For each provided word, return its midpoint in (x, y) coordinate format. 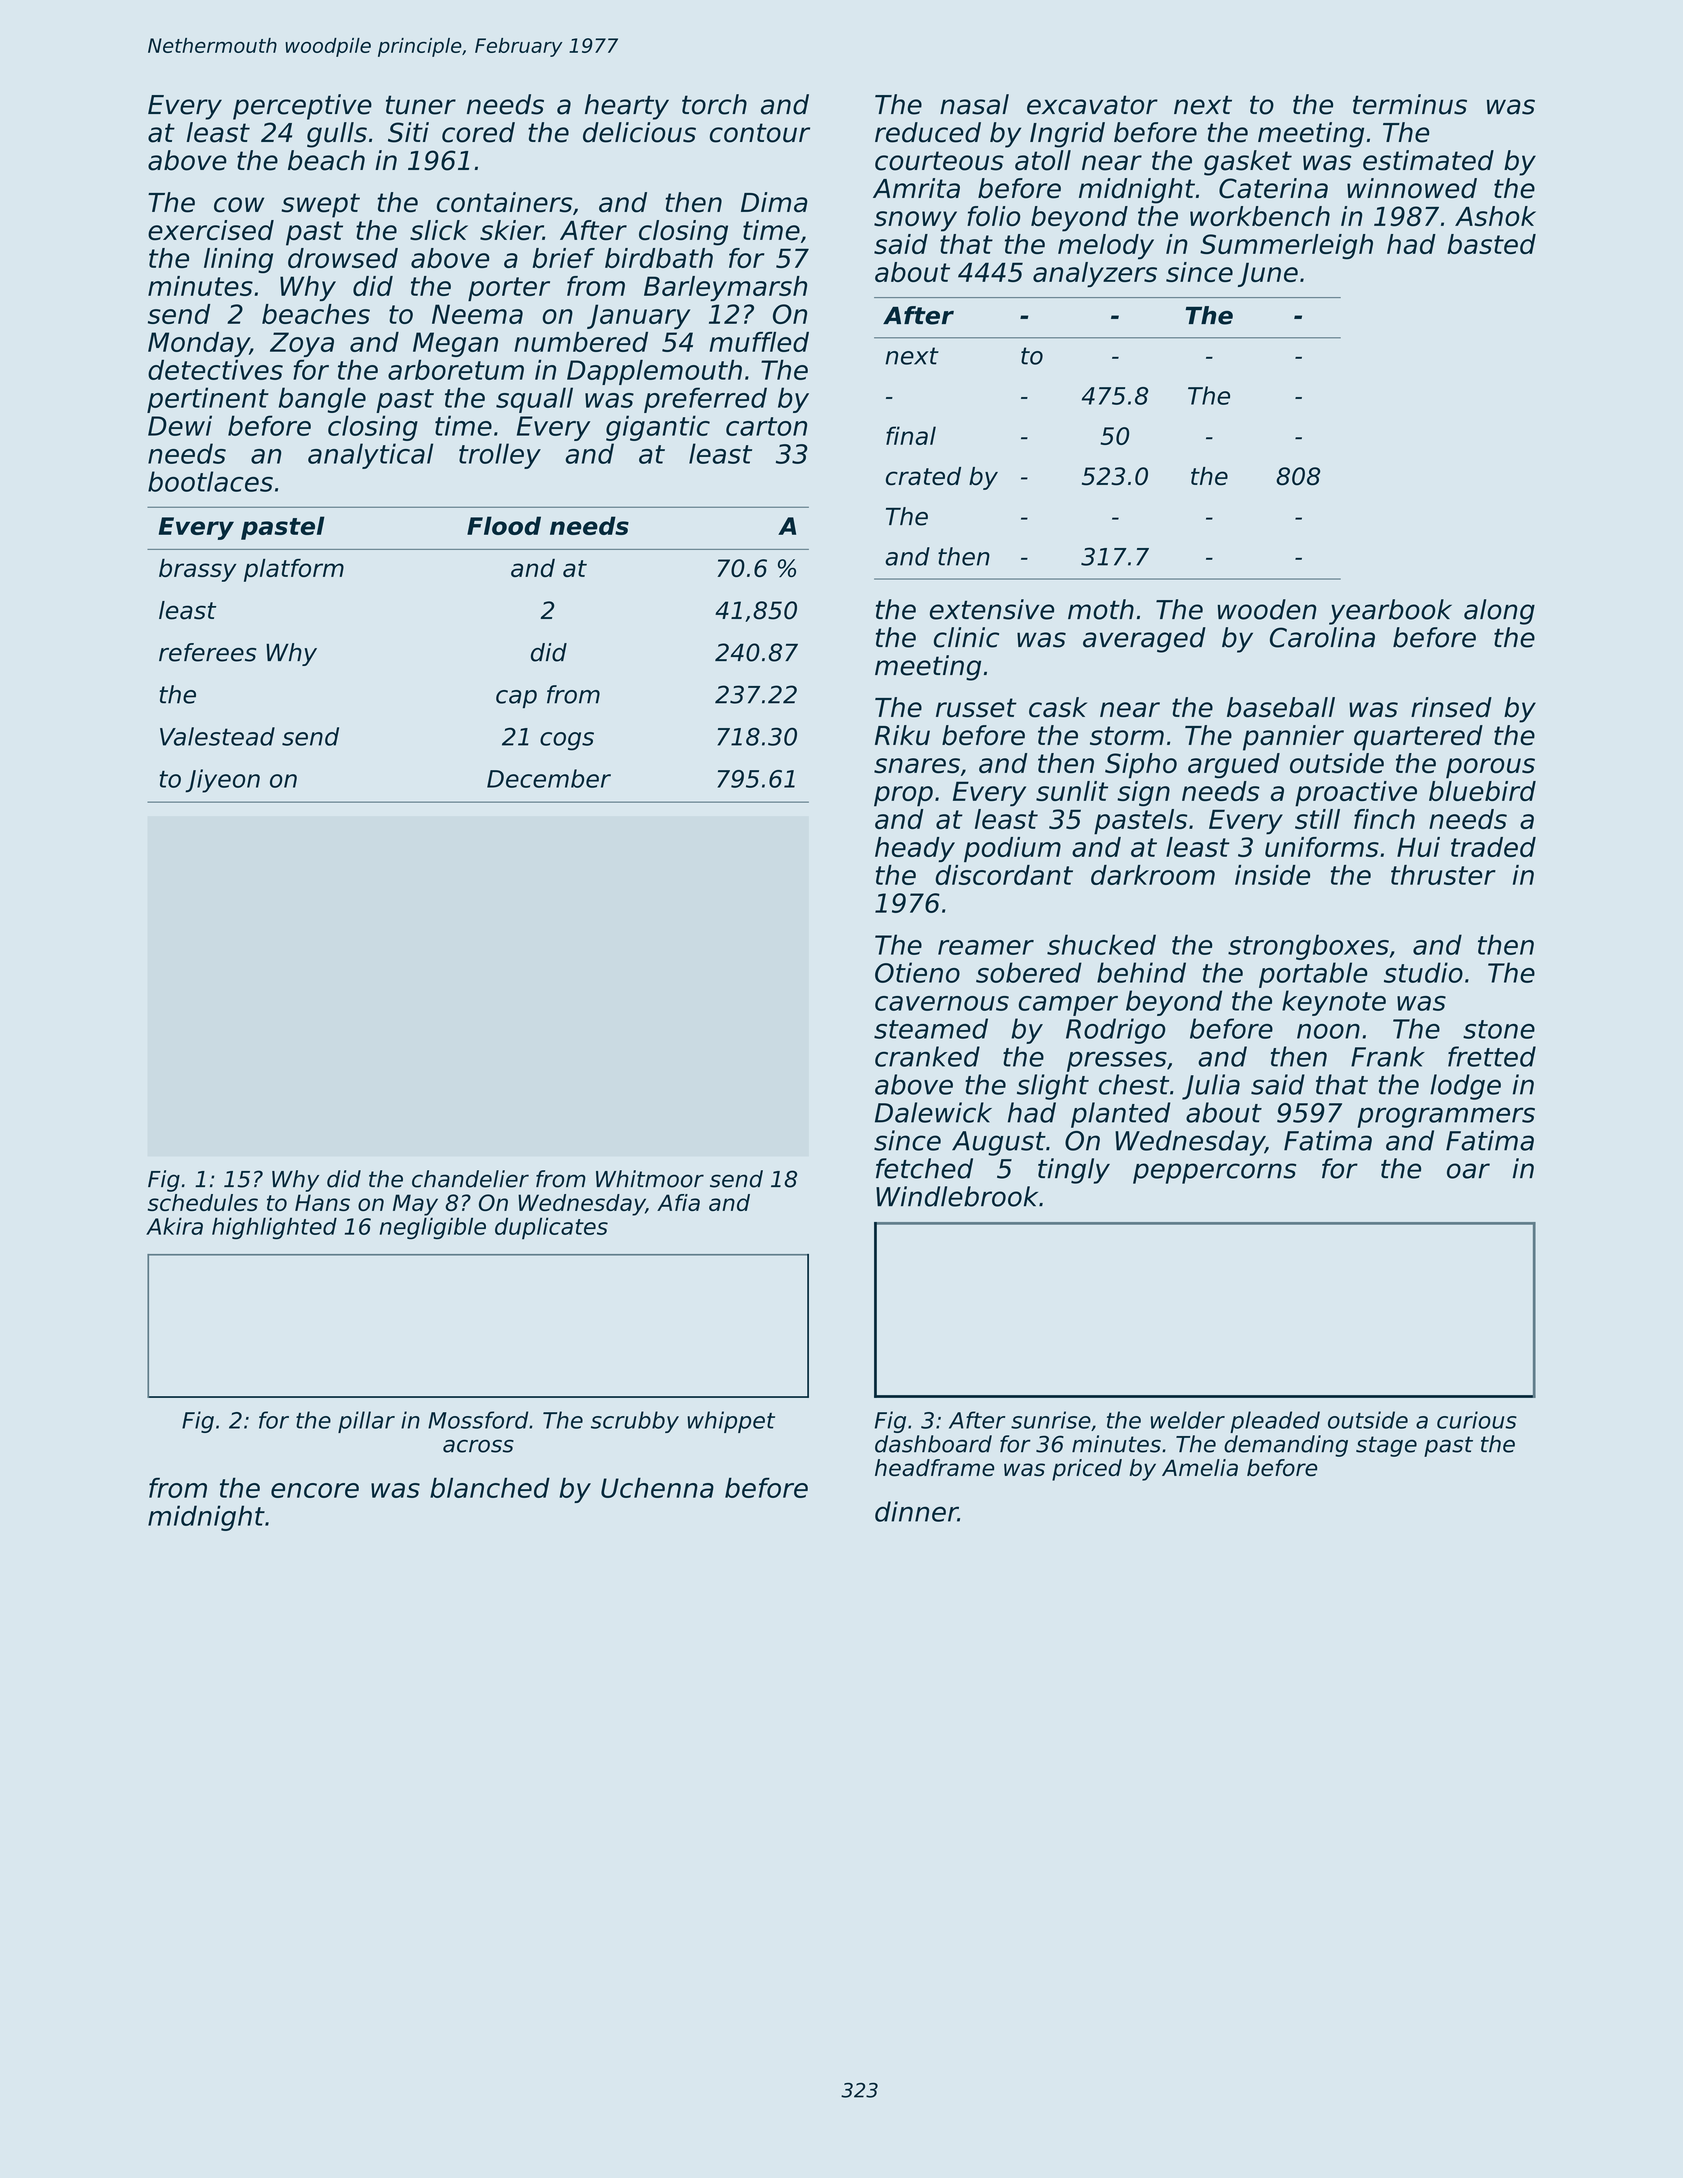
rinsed (1451, 707)
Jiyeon (222, 781)
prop (903, 796)
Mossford (478, 1420)
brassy (197, 570)
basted (1491, 244)
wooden (1266, 609)
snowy (915, 221)
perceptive (302, 107)
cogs (567, 741)
